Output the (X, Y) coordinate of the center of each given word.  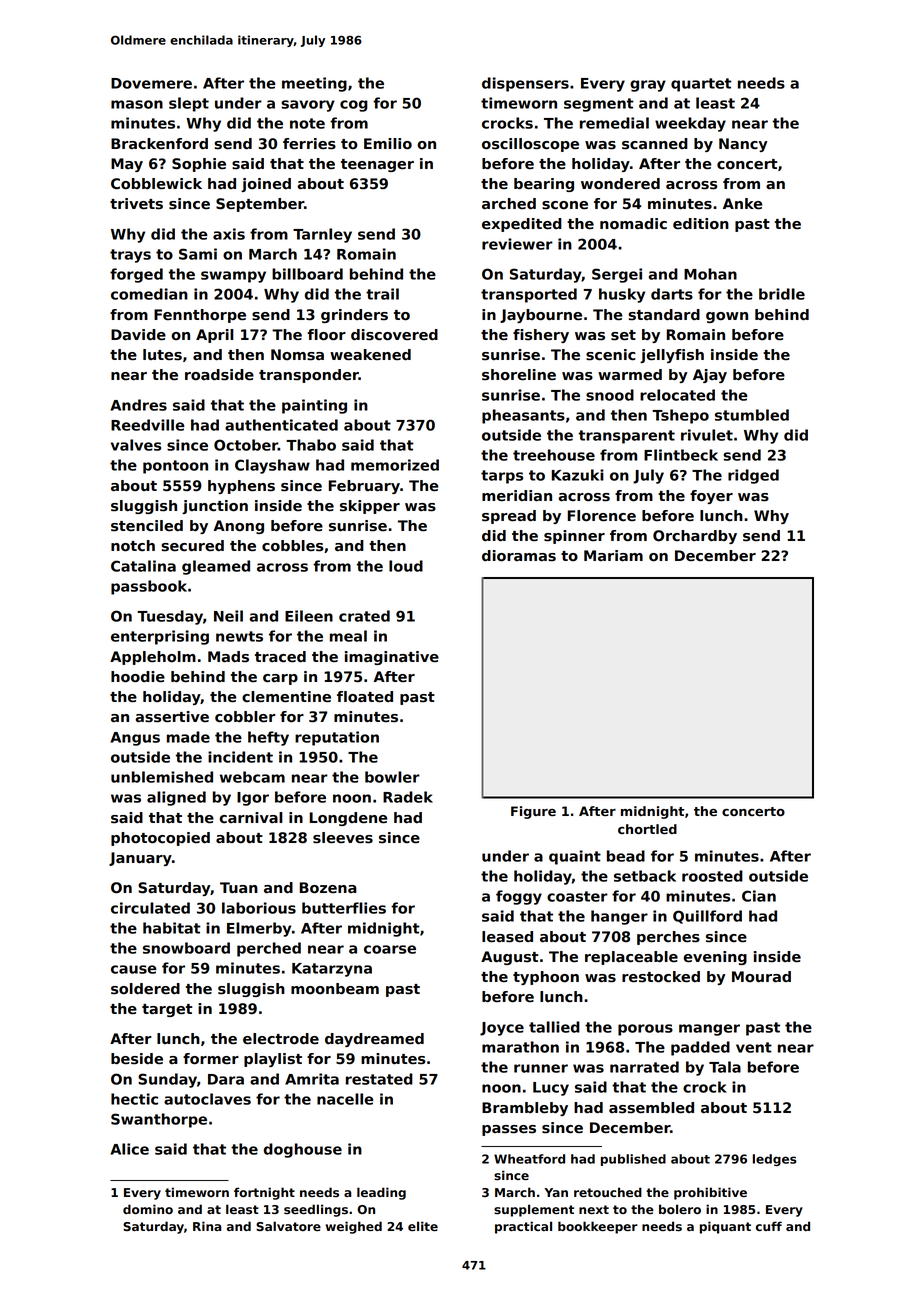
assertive (172, 717)
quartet (701, 85)
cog (354, 106)
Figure (533, 812)
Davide (138, 335)
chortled (647, 829)
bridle (782, 294)
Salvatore (288, 1226)
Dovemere (151, 83)
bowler (392, 777)
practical (523, 1227)
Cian (759, 896)
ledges (775, 1160)
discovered (394, 335)
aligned (176, 798)
